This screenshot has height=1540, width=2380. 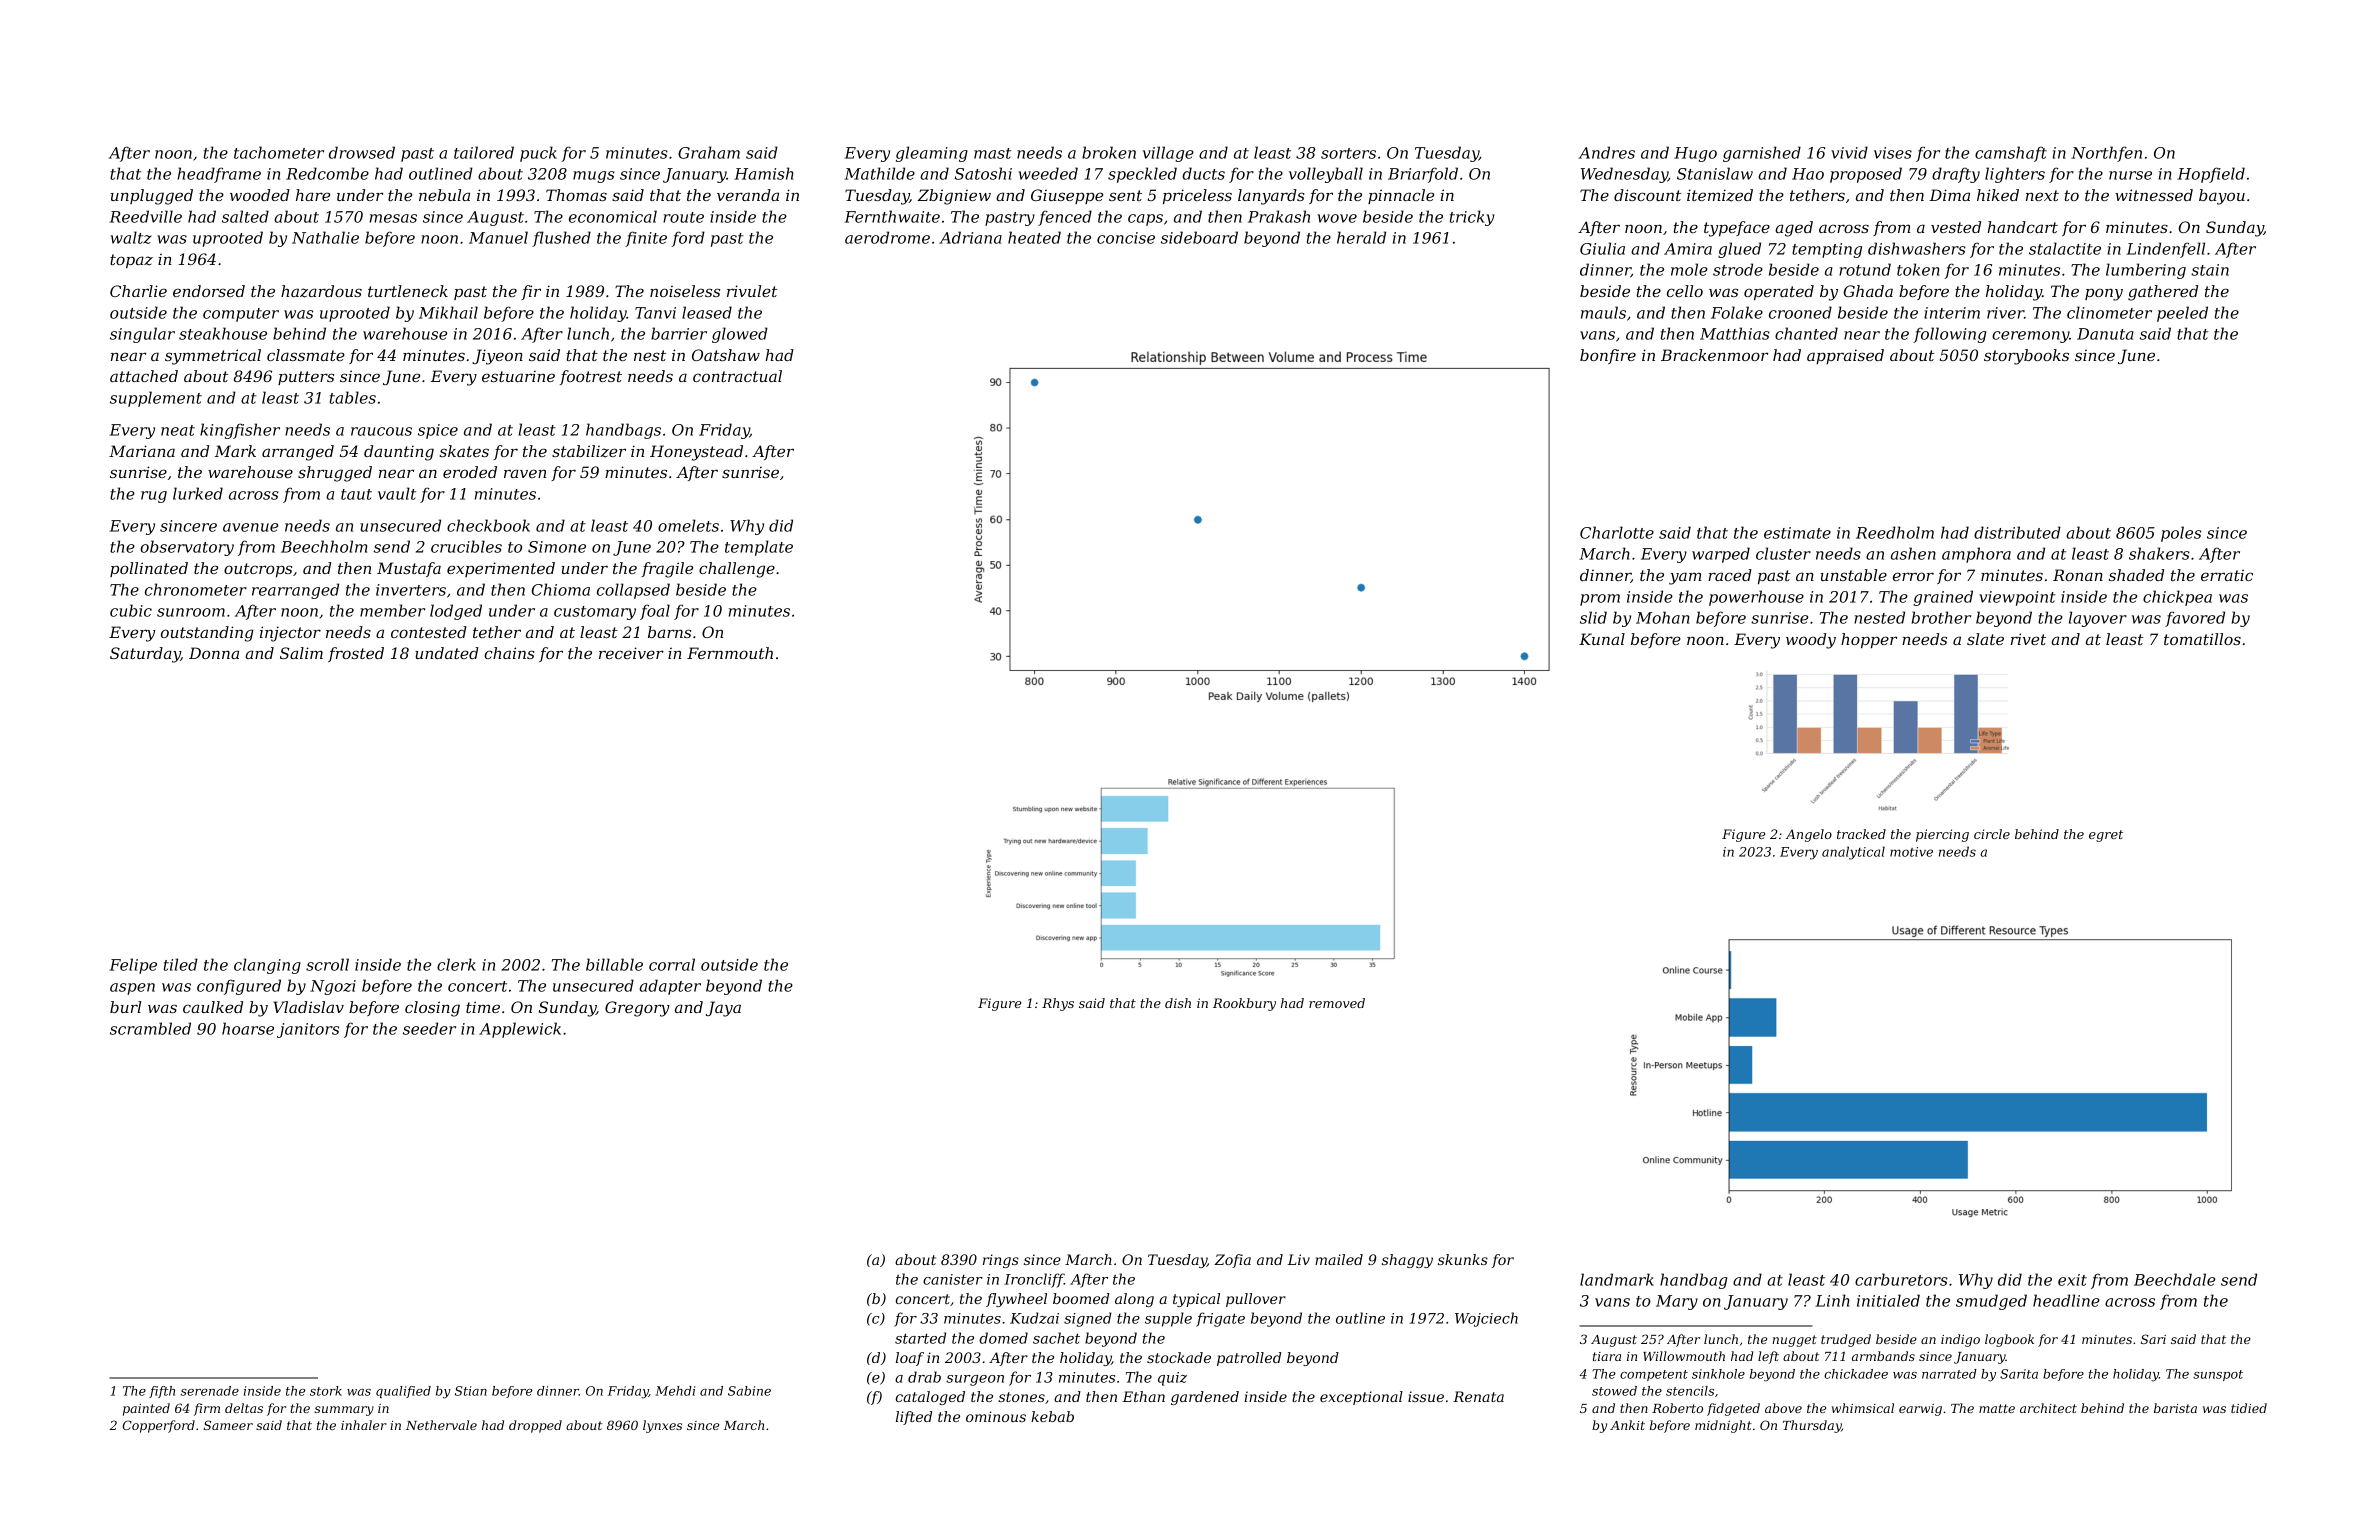 What do you see at coordinates (279, 152) in the screenshot?
I see `tachometer` at bounding box center [279, 152].
